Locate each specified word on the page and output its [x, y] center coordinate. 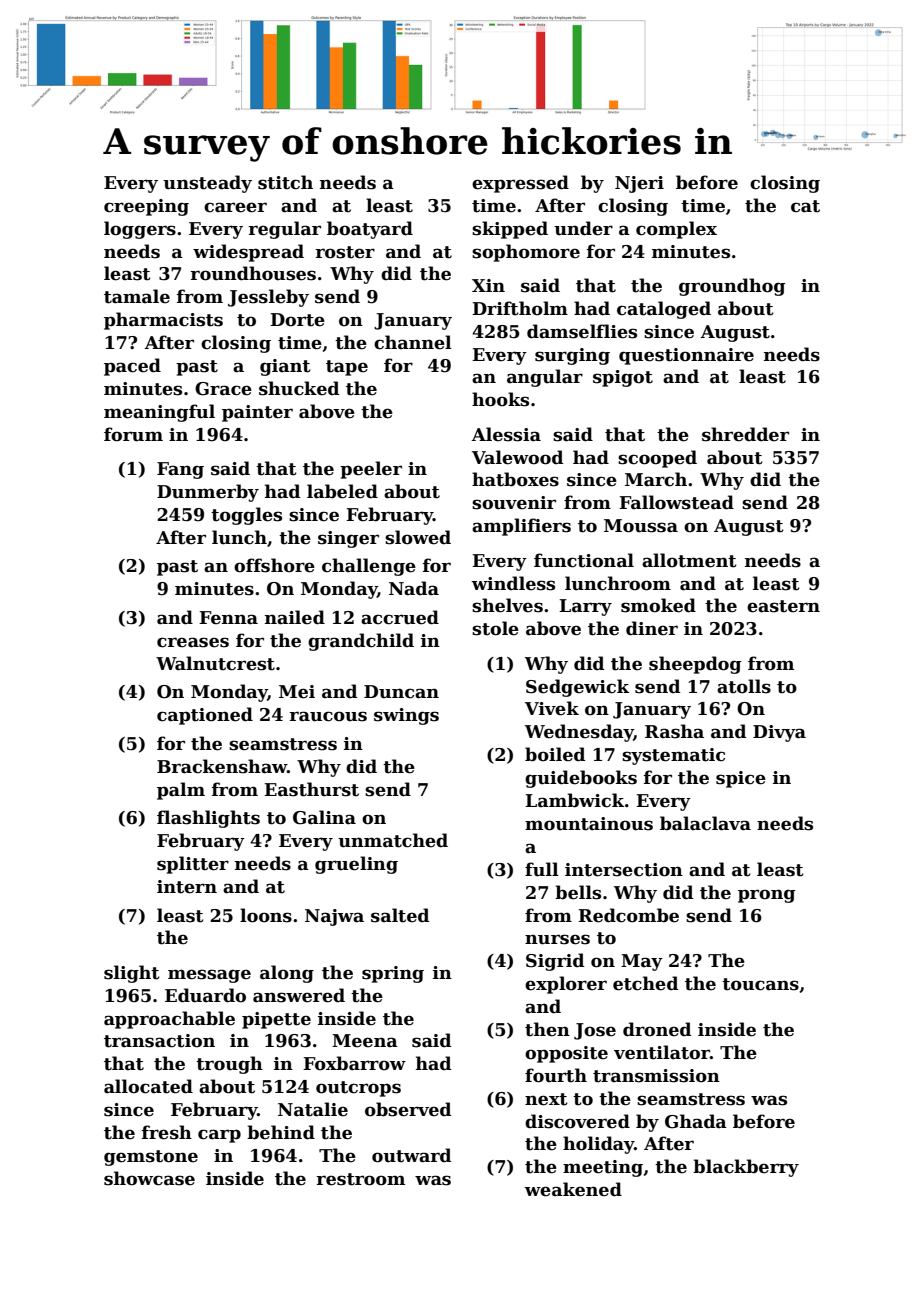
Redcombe [628, 915]
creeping [146, 207]
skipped [510, 230]
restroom [360, 1179]
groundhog [732, 287]
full [542, 869]
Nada [414, 588]
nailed [295, 617]
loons [266, 915]
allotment [689, 560]
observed [408, 1109]
